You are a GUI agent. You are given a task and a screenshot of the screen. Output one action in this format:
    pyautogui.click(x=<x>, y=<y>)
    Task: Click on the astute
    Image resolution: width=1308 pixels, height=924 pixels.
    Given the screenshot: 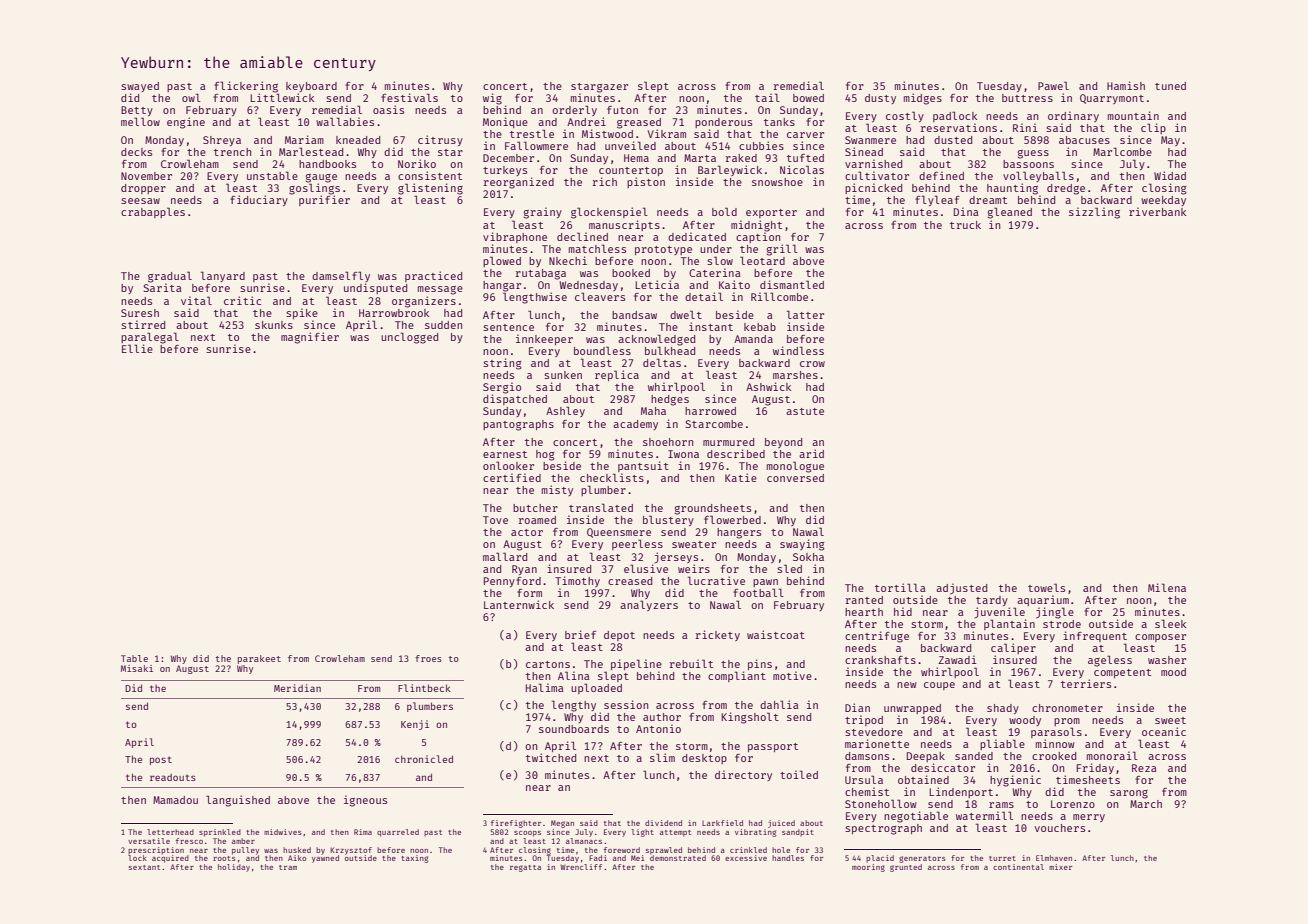 What is the action you would take?
    pyautogui.click(x=805, y=411)
